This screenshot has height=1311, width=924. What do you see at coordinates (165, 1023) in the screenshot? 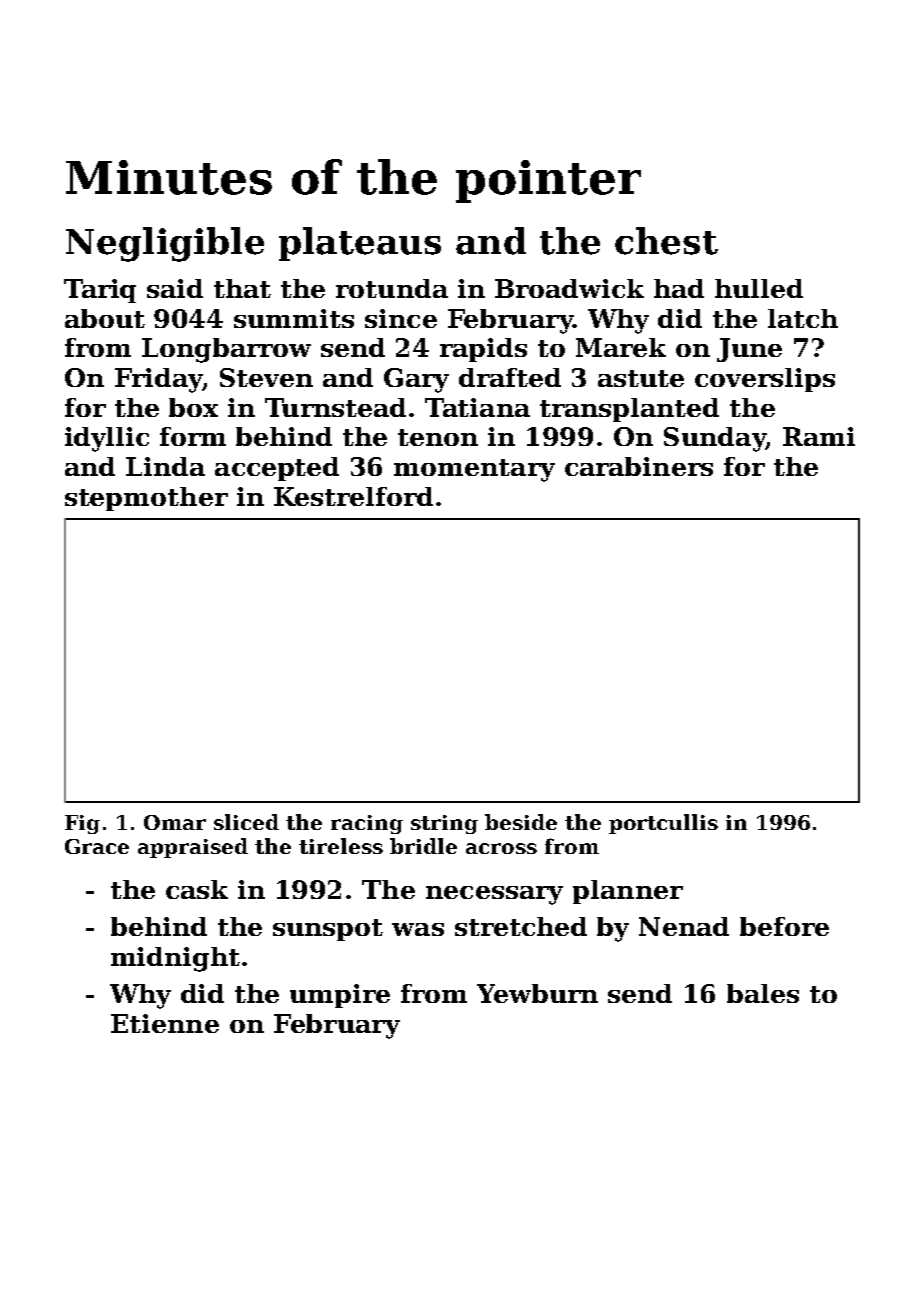
I see `Etienne` at bounding box center [165, 1023].
